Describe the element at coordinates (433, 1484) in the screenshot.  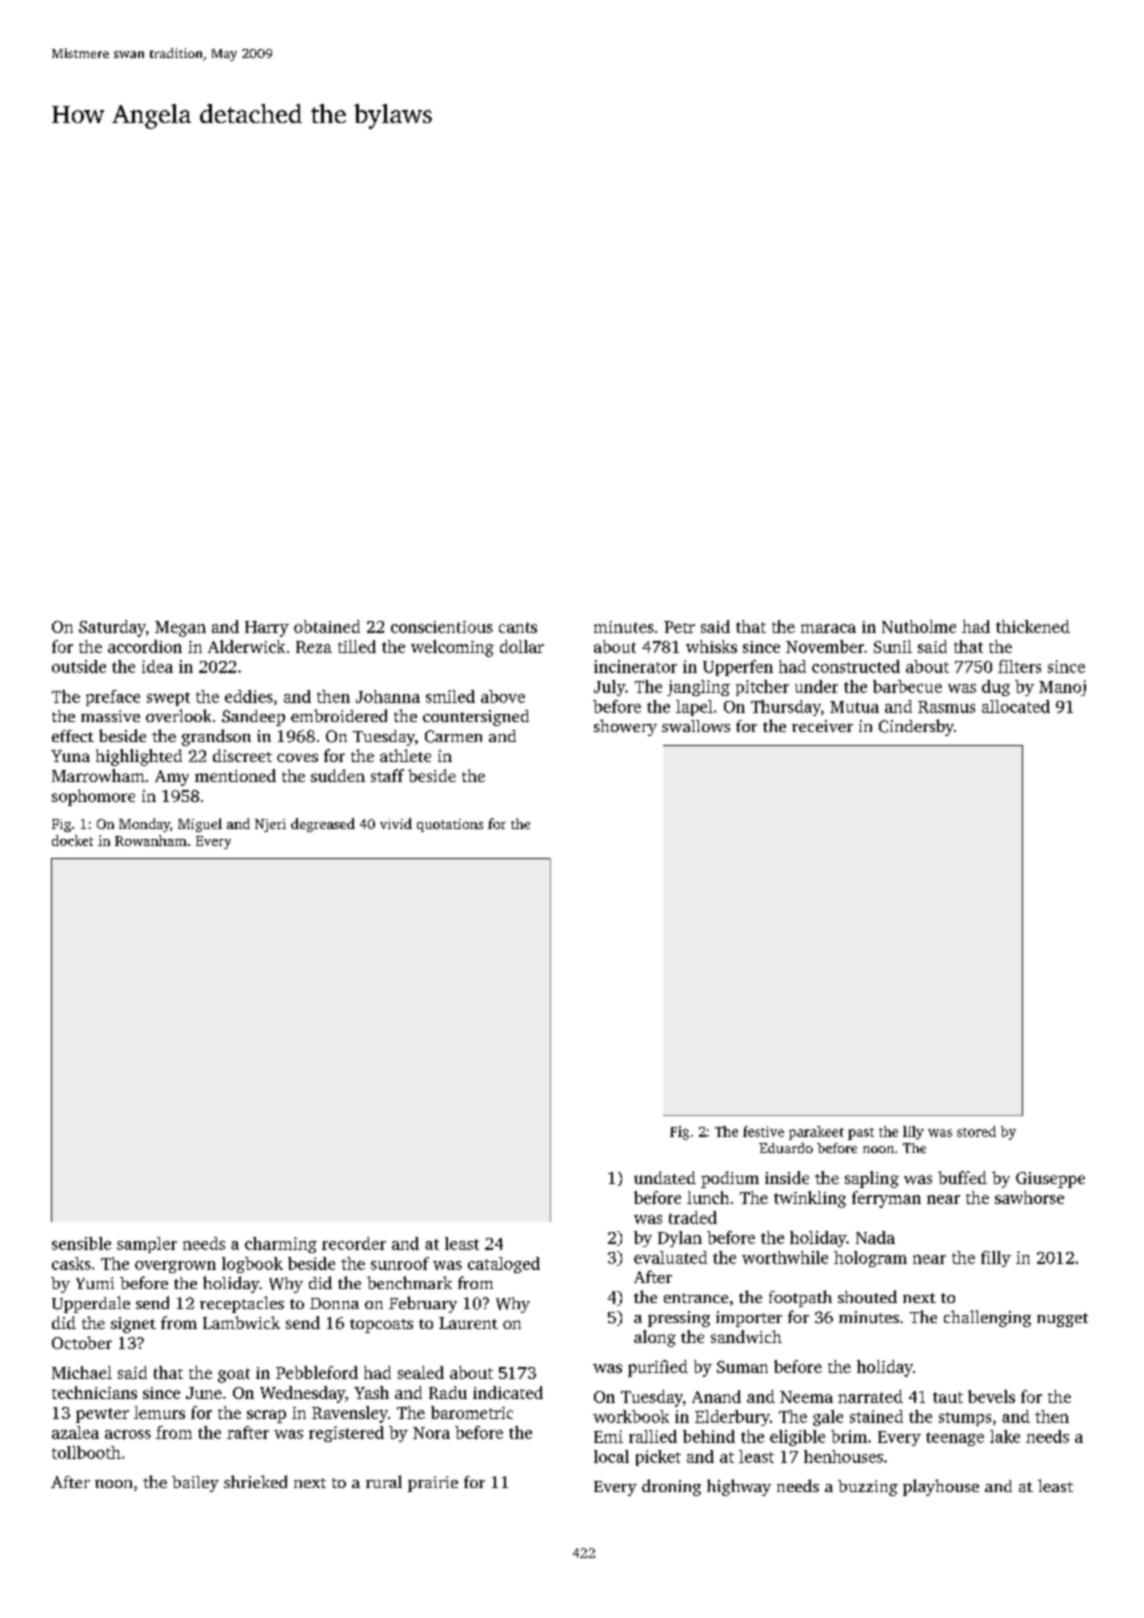
I see `prairie` at that location.
